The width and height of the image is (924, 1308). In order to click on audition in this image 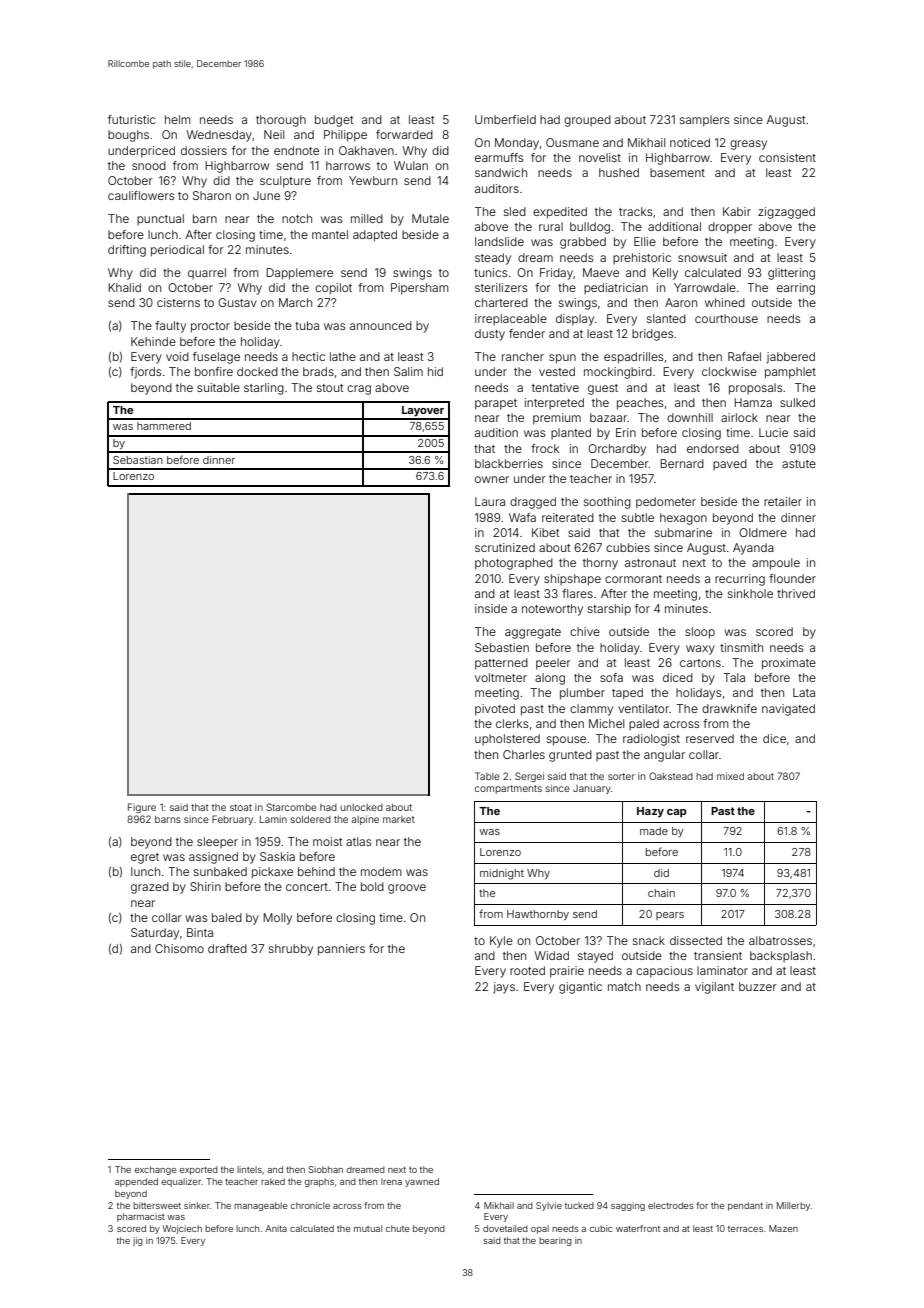, I will do `click(496, 432)`.
